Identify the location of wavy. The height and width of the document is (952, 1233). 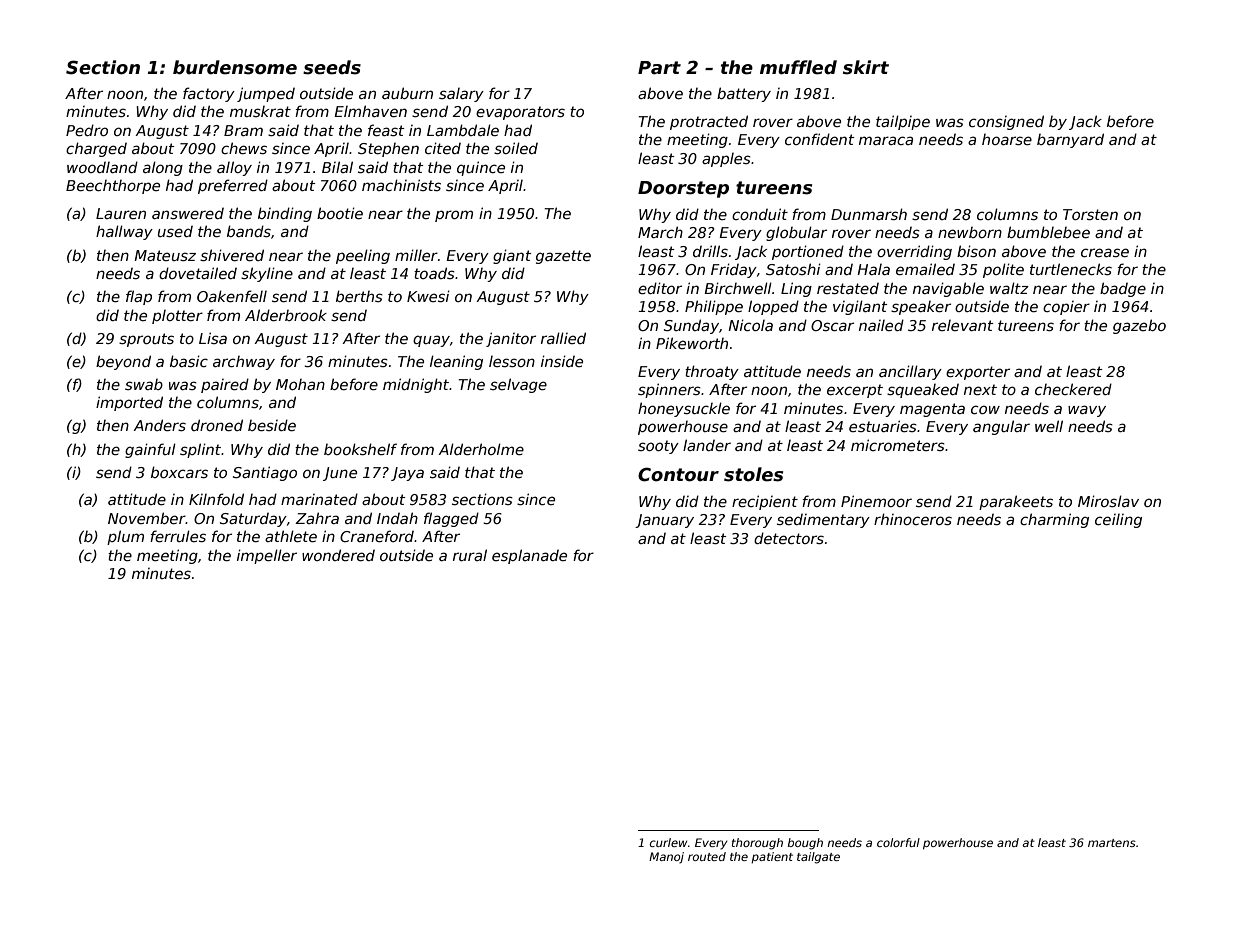
(1087, 411).
